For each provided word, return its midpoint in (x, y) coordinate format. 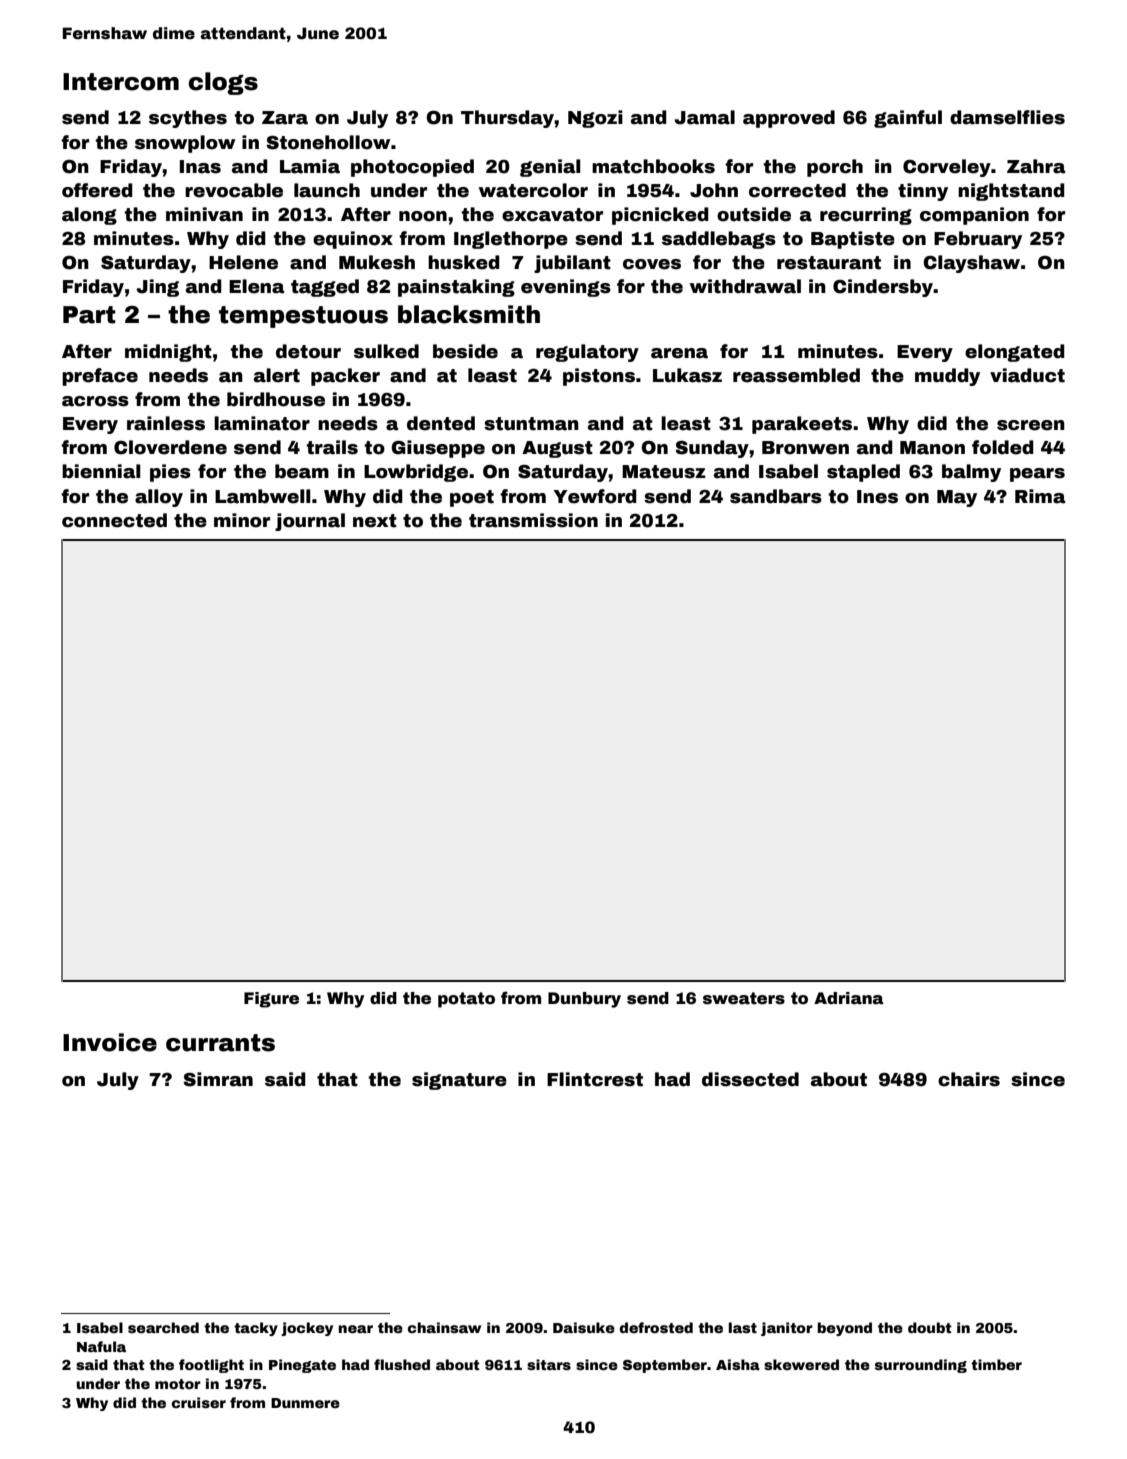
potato (466, 1000)
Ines (877, 497)
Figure (271, 1000)
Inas (200, 167)
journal (310, 522)
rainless (166, 423)
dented (441, 423)
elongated (1015, 353)
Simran (218, 1079)
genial (550, 168)
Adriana (849, 998)
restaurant (829, 263)
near (355, 1329)
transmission (533, 520)
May (957, 498)
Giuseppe (438, 449)
